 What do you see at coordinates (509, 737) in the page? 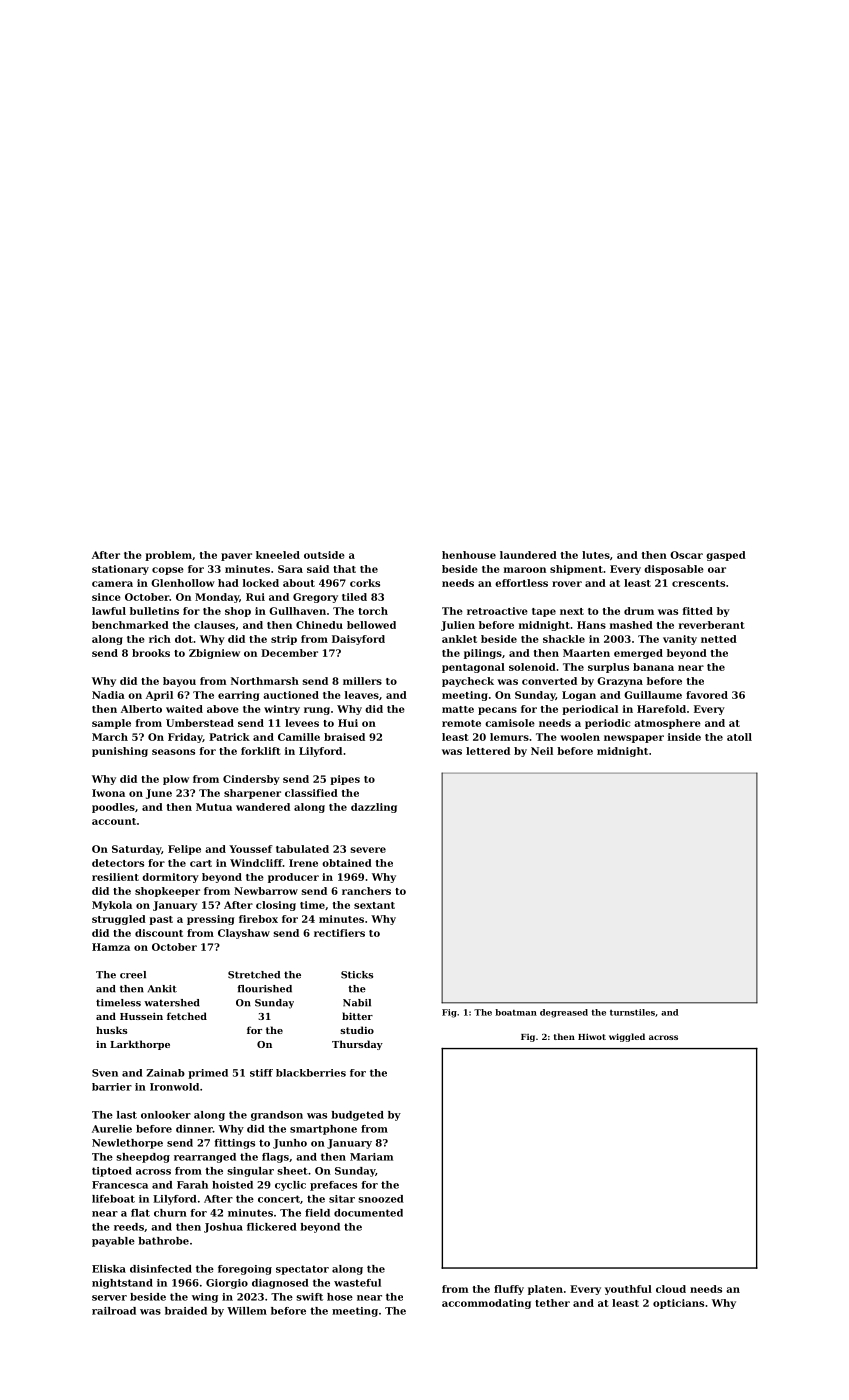
I see `lemurs` at bounding box center [509, 737].
